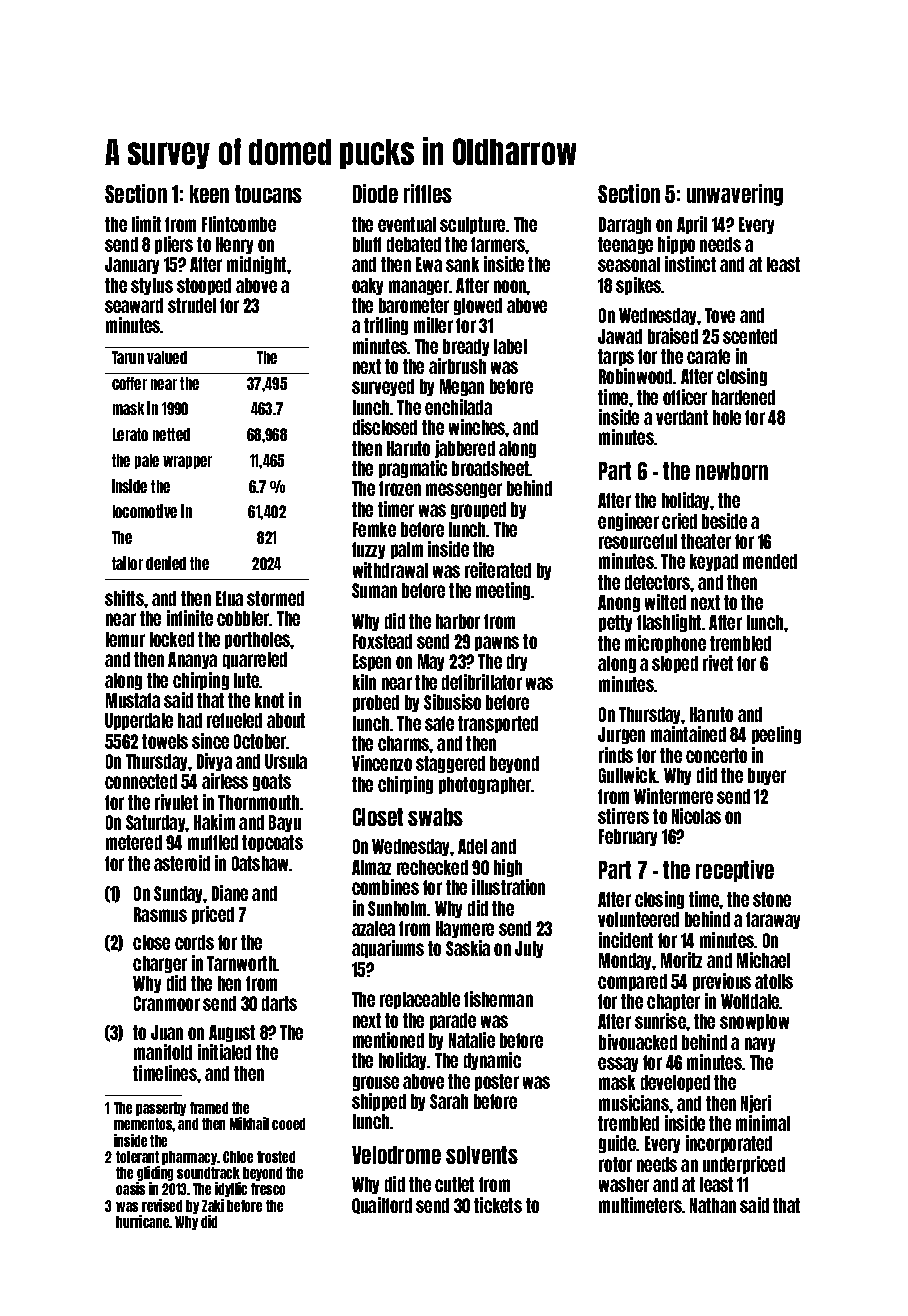 The width and height of the screenshot is (908, 1316). Describe the element at coordinates (773, 920) in the screenshot. I see `faraway` at that location.
